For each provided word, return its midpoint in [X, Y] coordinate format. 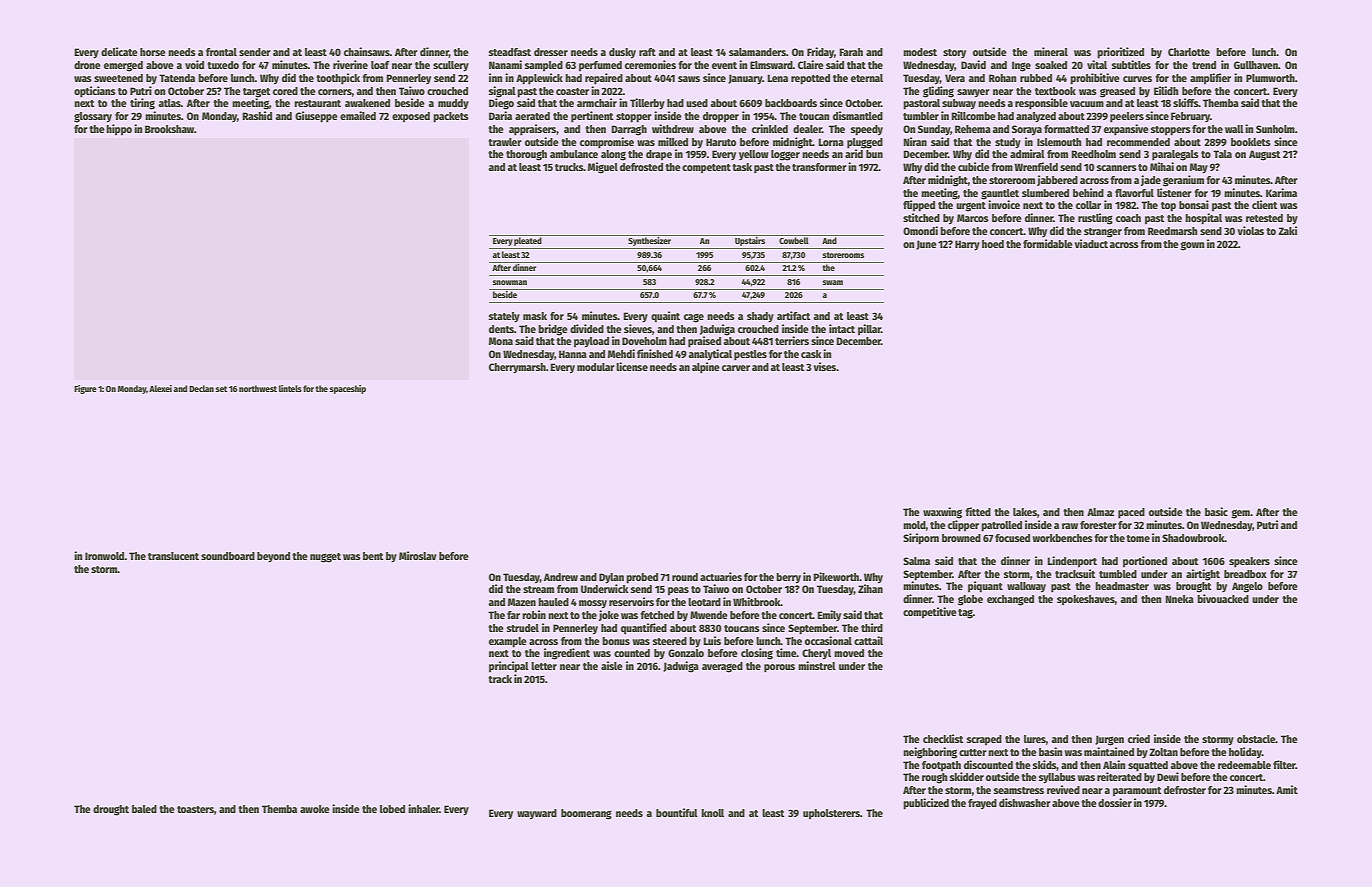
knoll [712, 813]
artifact [793, 315]
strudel [523, 628]
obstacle [1256, 739]
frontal [221, 52]
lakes [1025, 512]
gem [1241, 514]
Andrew [561, 577]
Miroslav [418, 555]
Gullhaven [1256, 65]
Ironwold [105, 556]
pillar [869, 330]
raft [647, 52]
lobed [392, 809]
